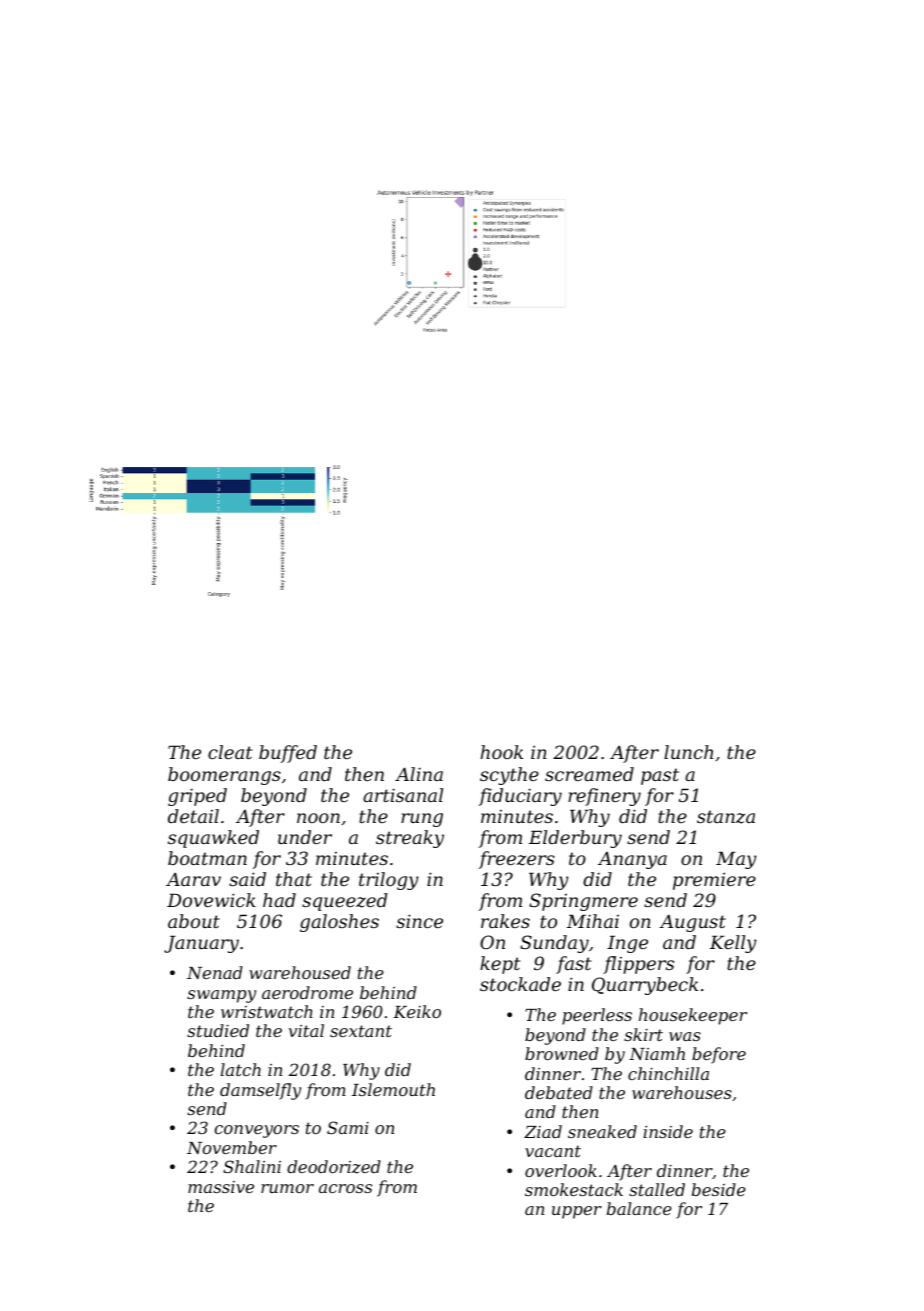 This image has height=1311, width=924. What do you see at coordinates (218, 1030) in the image?
I see `studied` at bounding box center [218, 1030].
